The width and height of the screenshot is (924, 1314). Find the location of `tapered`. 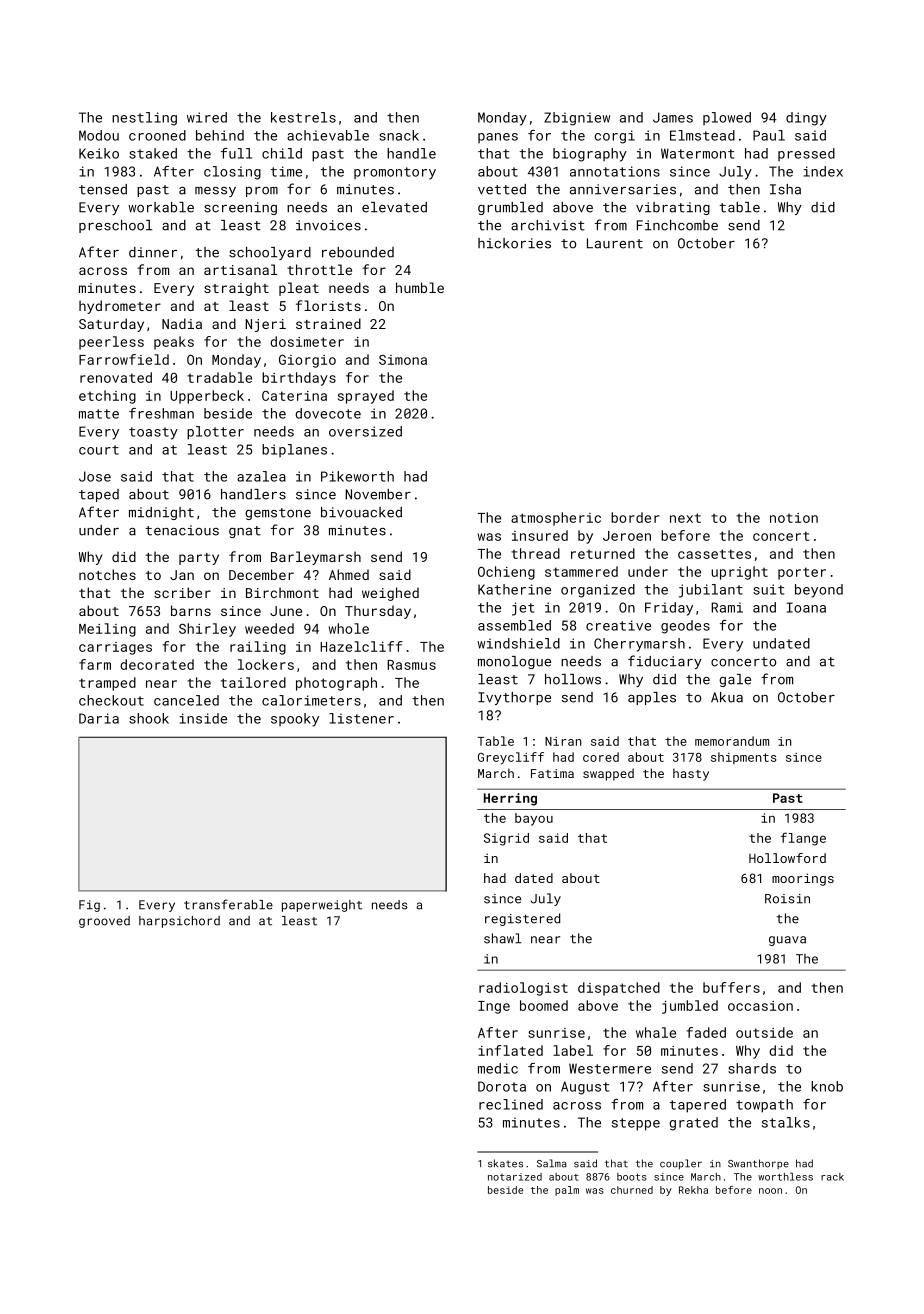

tapered is located at coordinates (698, 1106).
